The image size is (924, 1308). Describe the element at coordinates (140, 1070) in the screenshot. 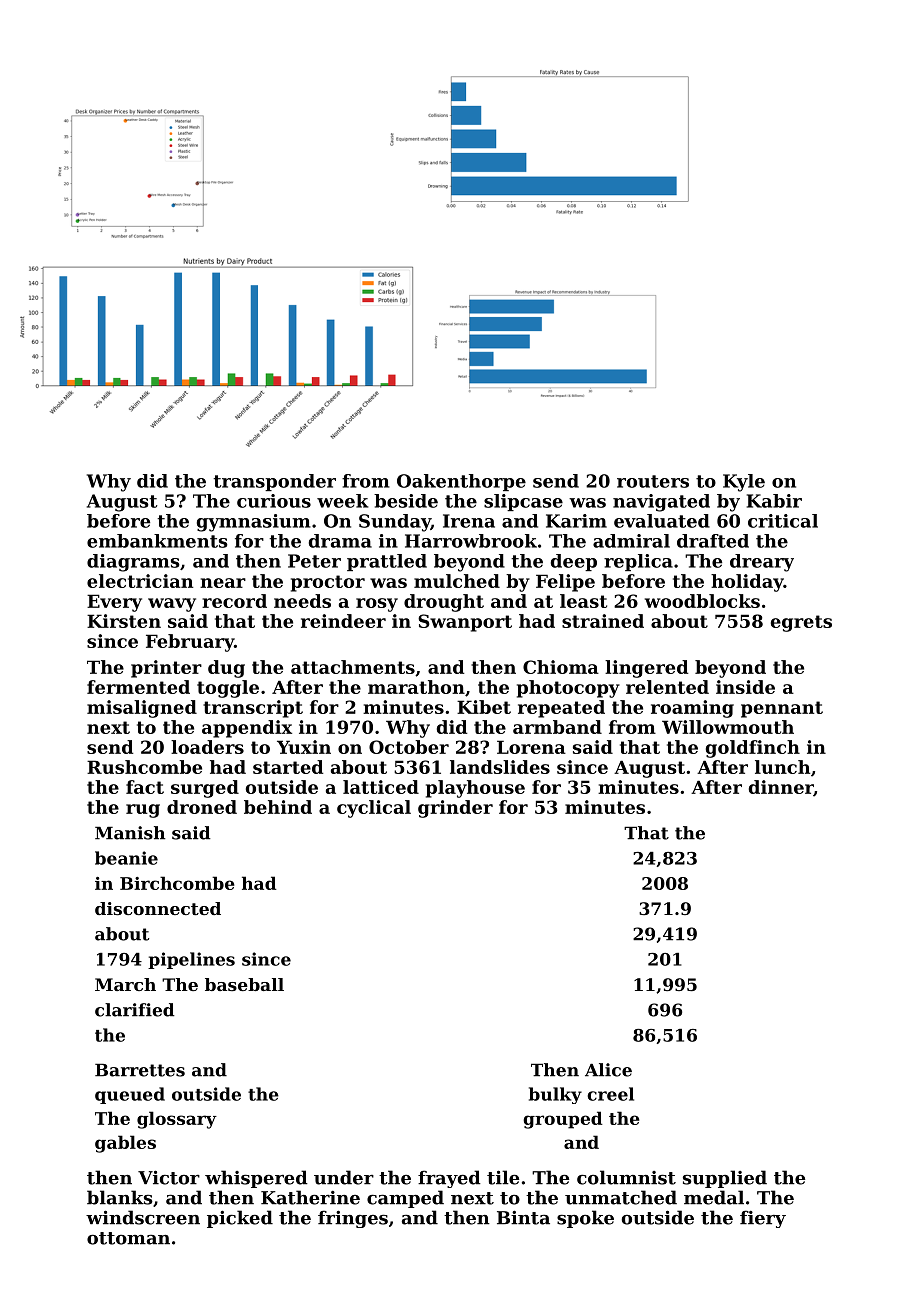

I see `Barrettes` at that location.
